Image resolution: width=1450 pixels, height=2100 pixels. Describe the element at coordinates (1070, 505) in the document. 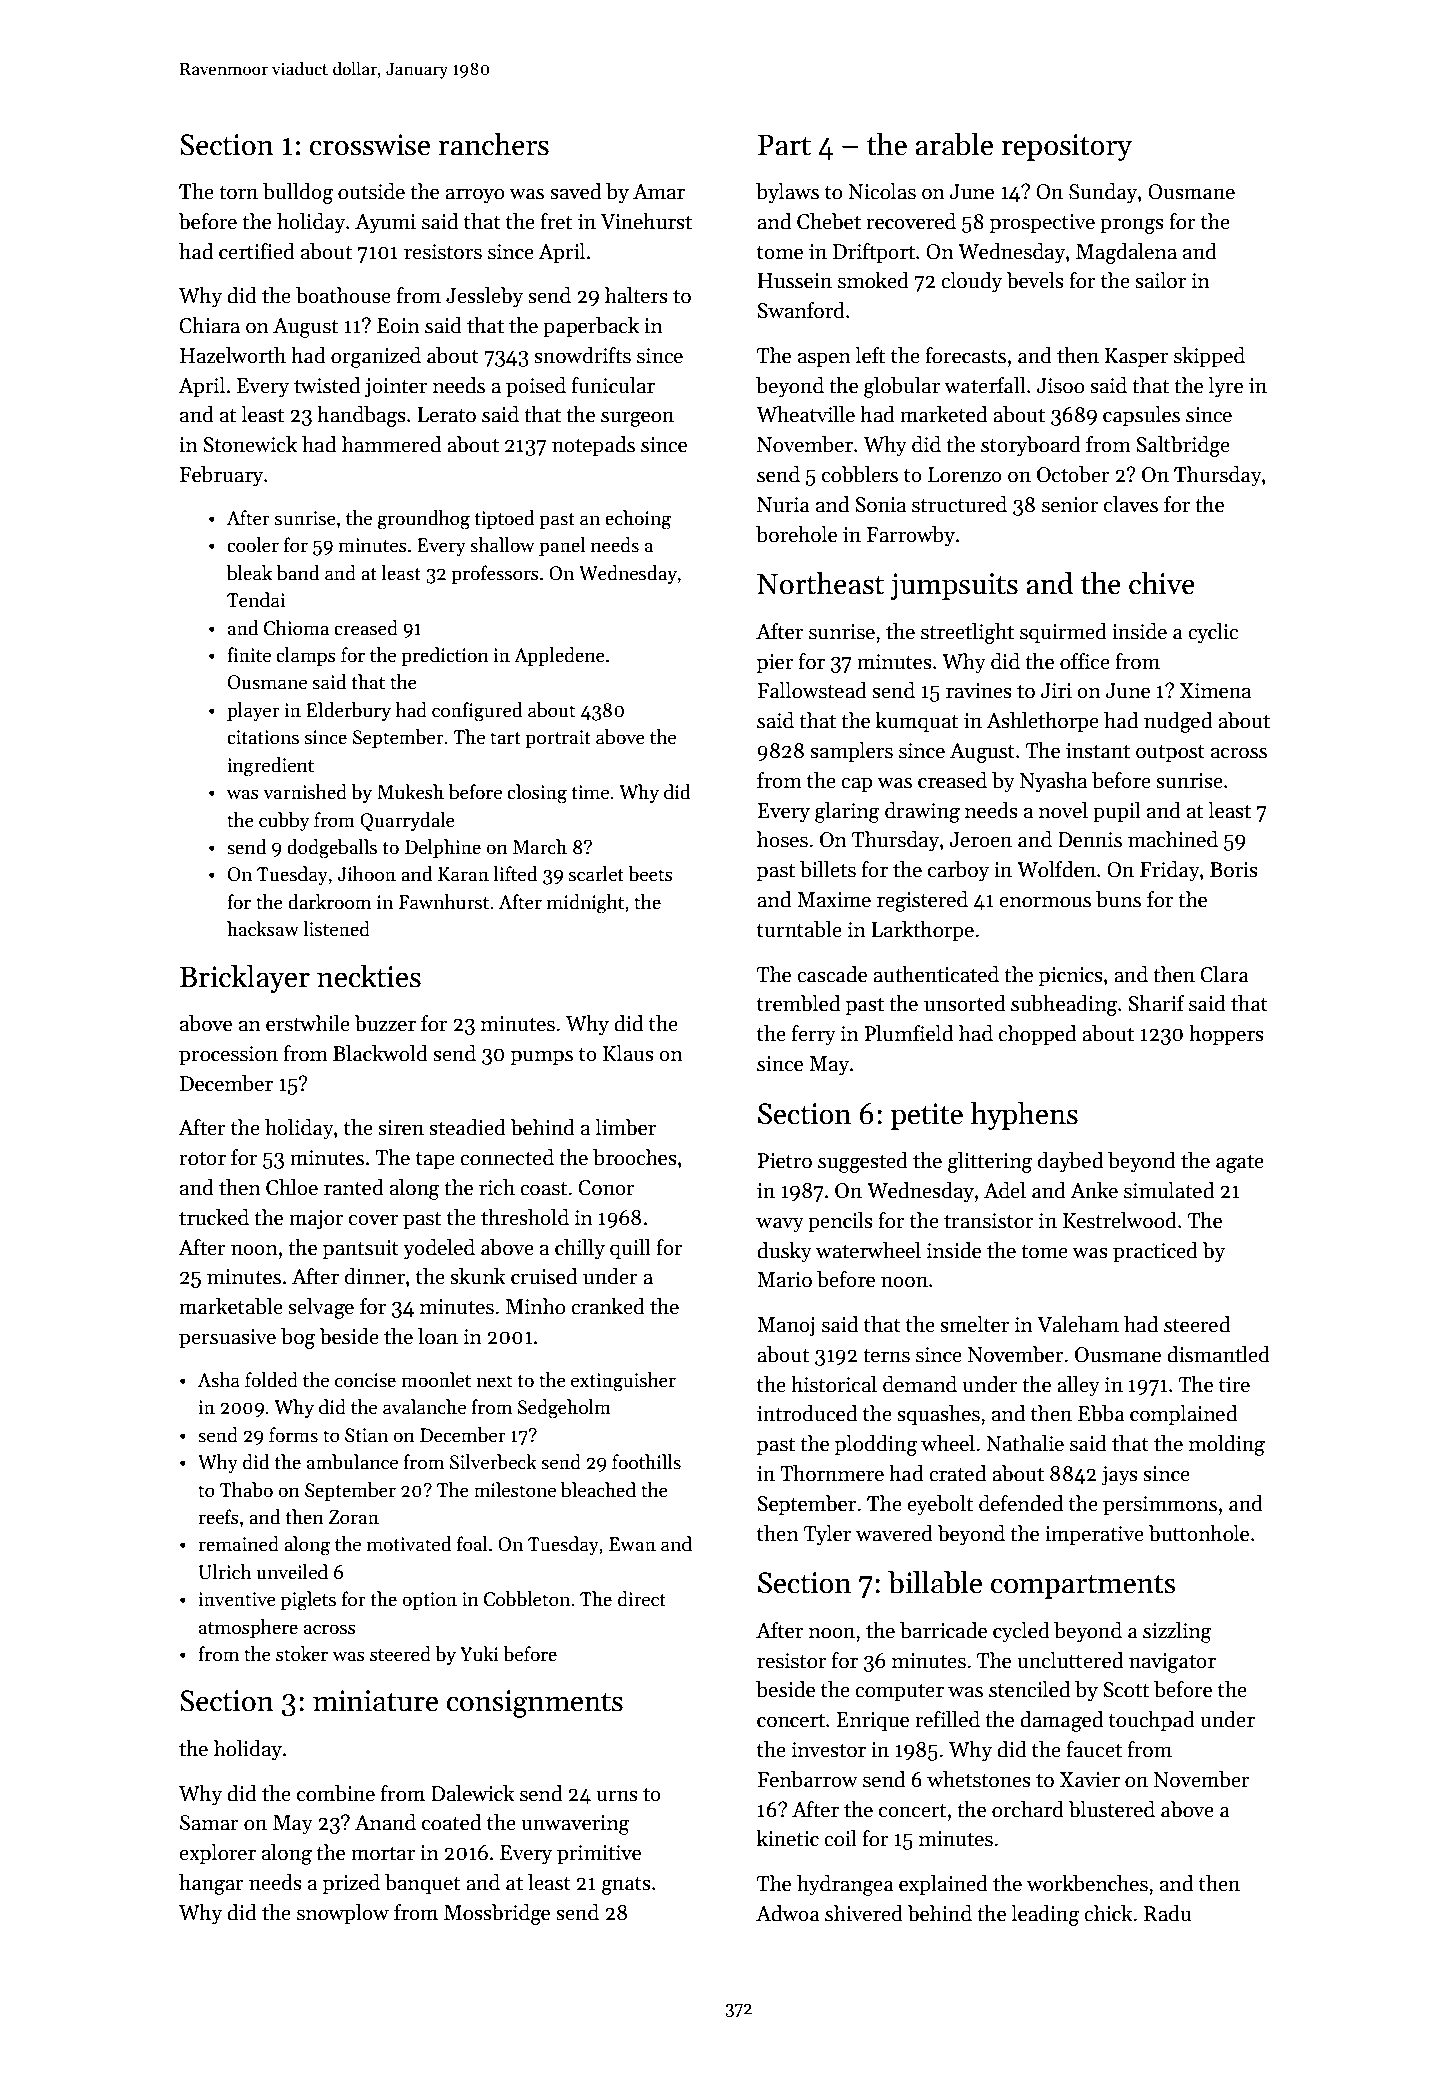

I see `senior` at that location.
